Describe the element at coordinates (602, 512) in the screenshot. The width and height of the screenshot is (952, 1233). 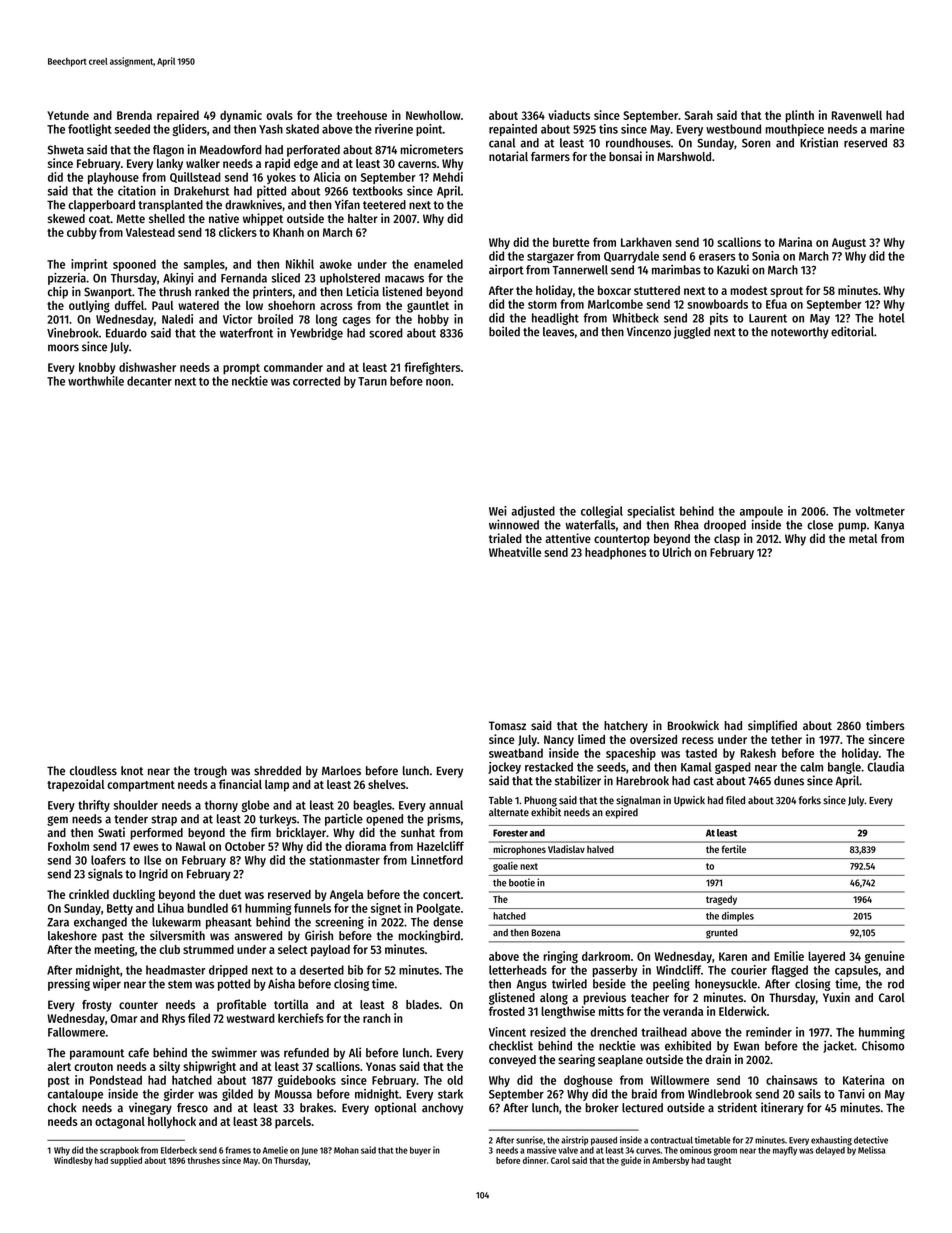
I see `collegial` at that location.
